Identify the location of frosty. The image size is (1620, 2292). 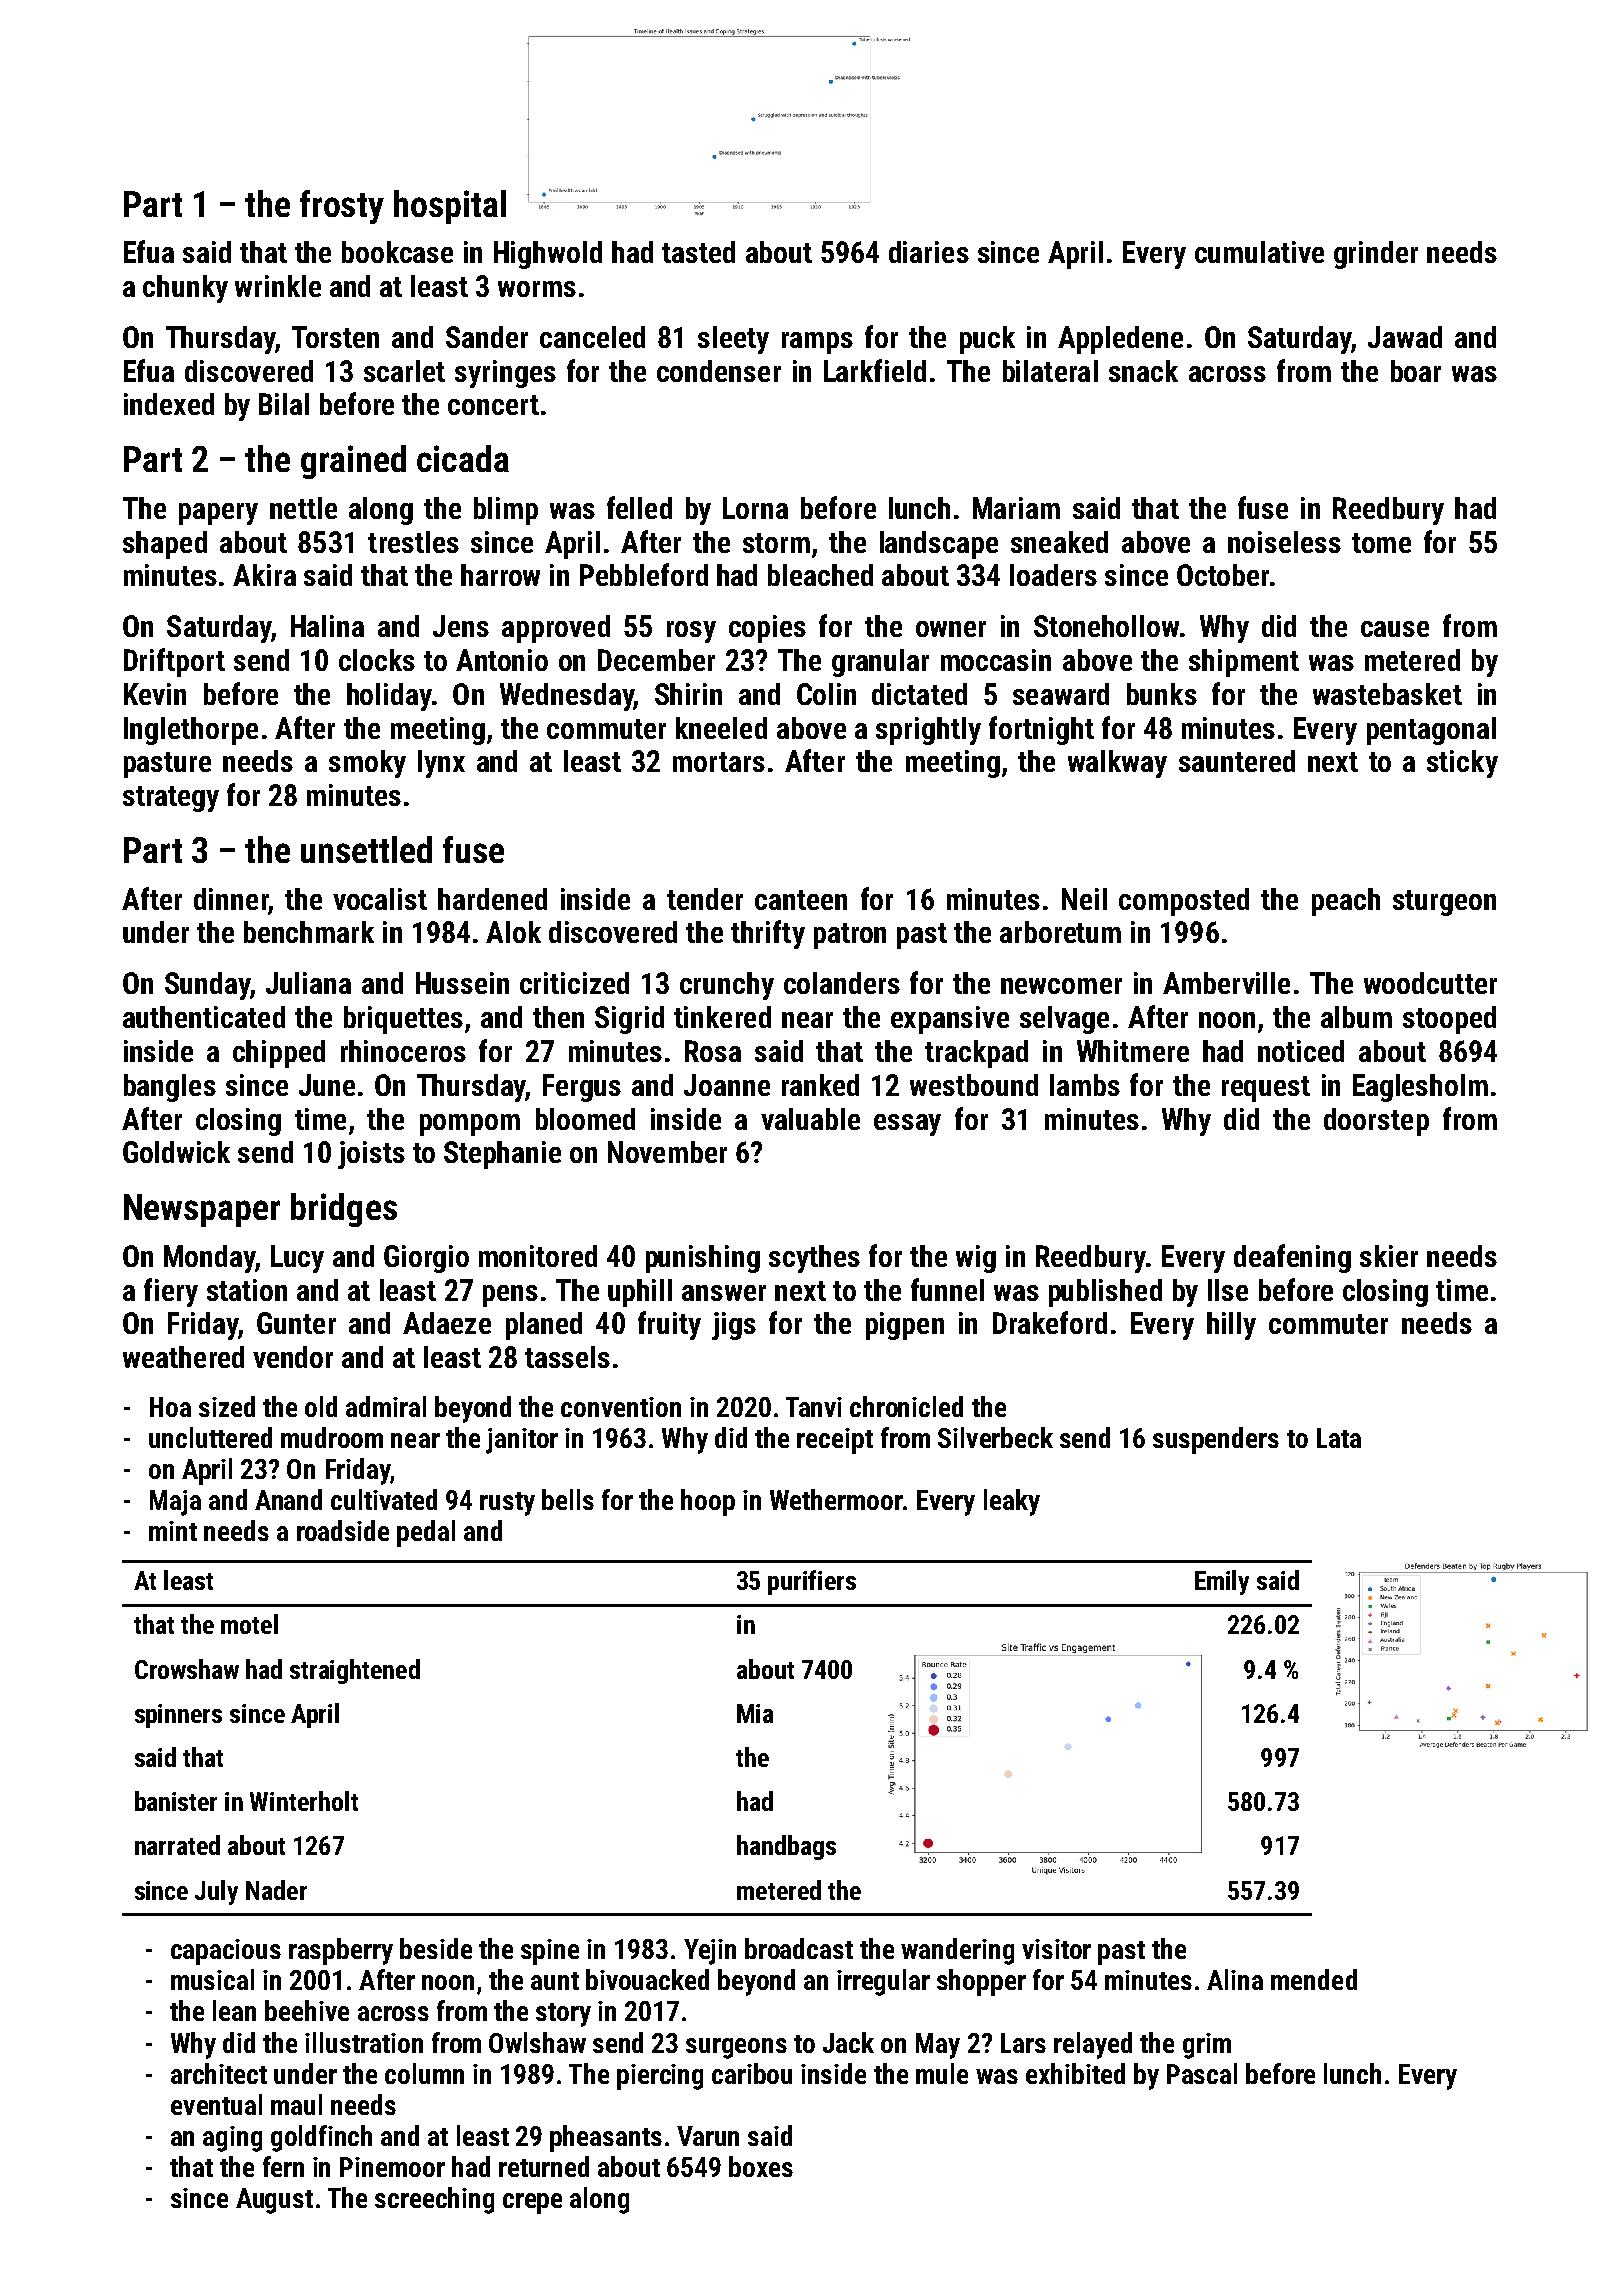
(342, 207).
